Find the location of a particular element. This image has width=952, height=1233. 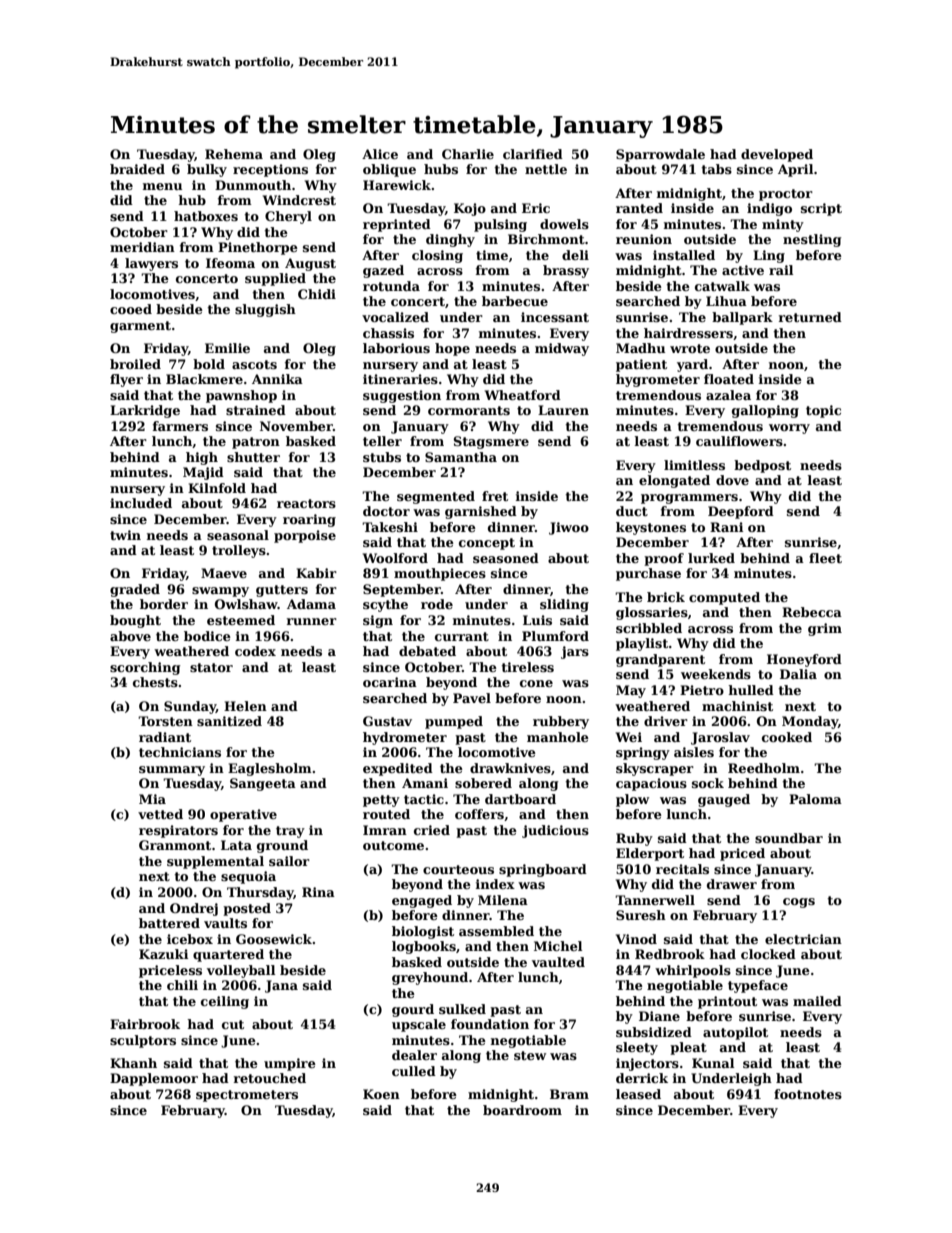

segmented is located at coordinates (436, 497).
